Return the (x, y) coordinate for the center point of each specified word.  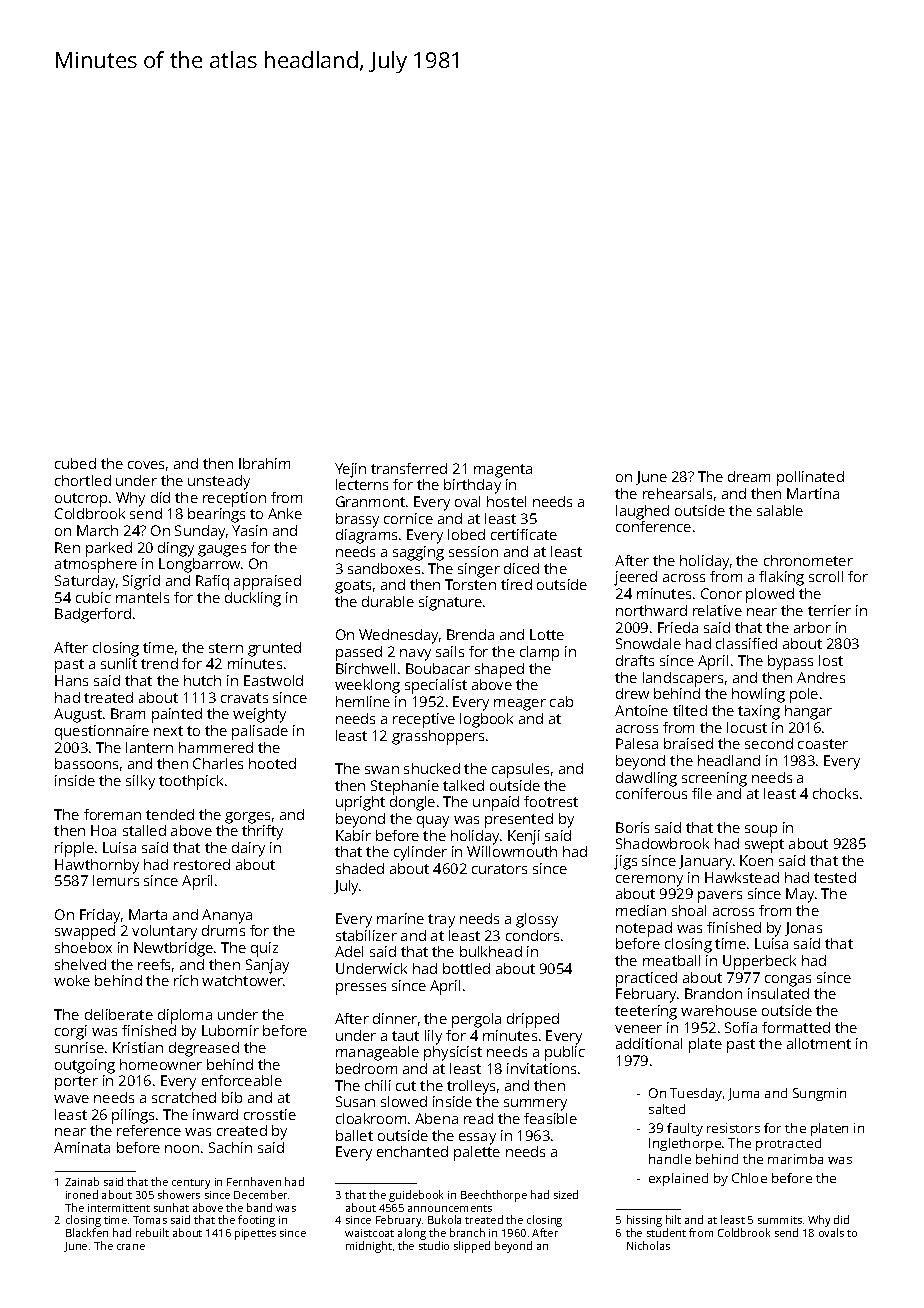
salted (667, 1109)
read (478, 1118)
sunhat (171, 1207)
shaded (360, 868)
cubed (75, 463)
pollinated (810, 478)
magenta (503, 471)
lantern (149, 747)
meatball (671, 960)
